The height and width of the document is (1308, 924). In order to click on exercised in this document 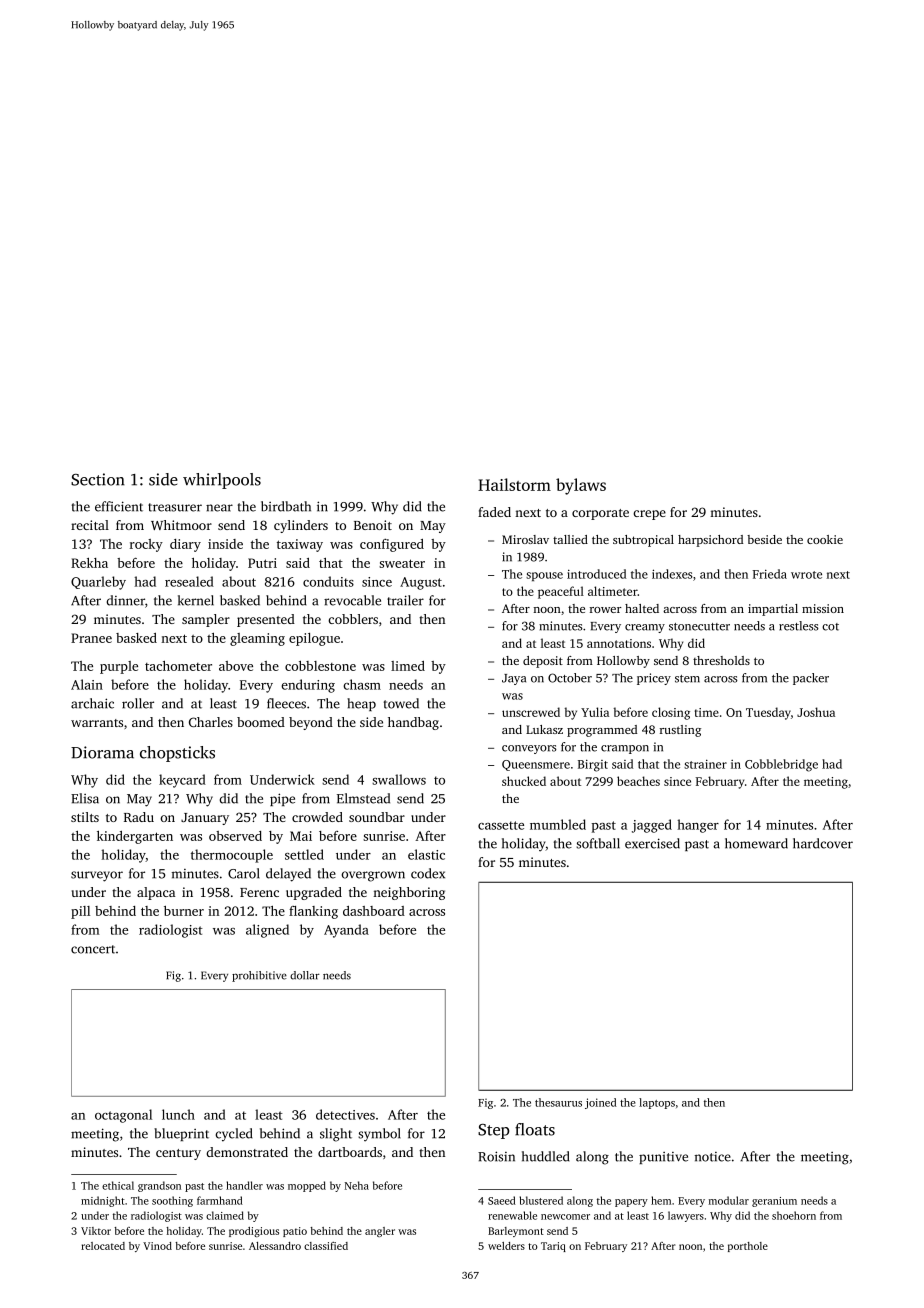, I will do `click(652, 843)`.
